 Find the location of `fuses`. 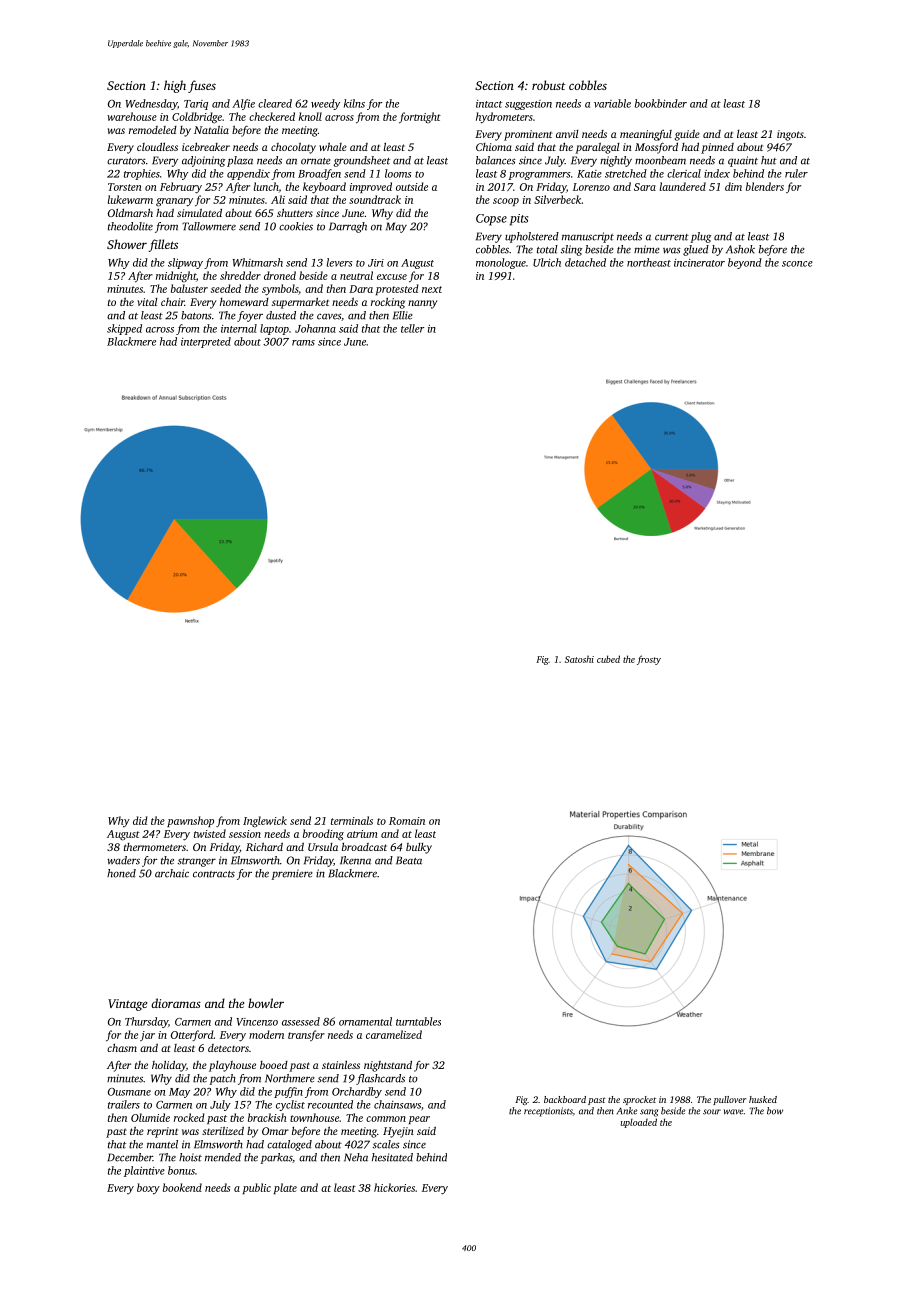

fuses is located at coordinates (202, 86).
